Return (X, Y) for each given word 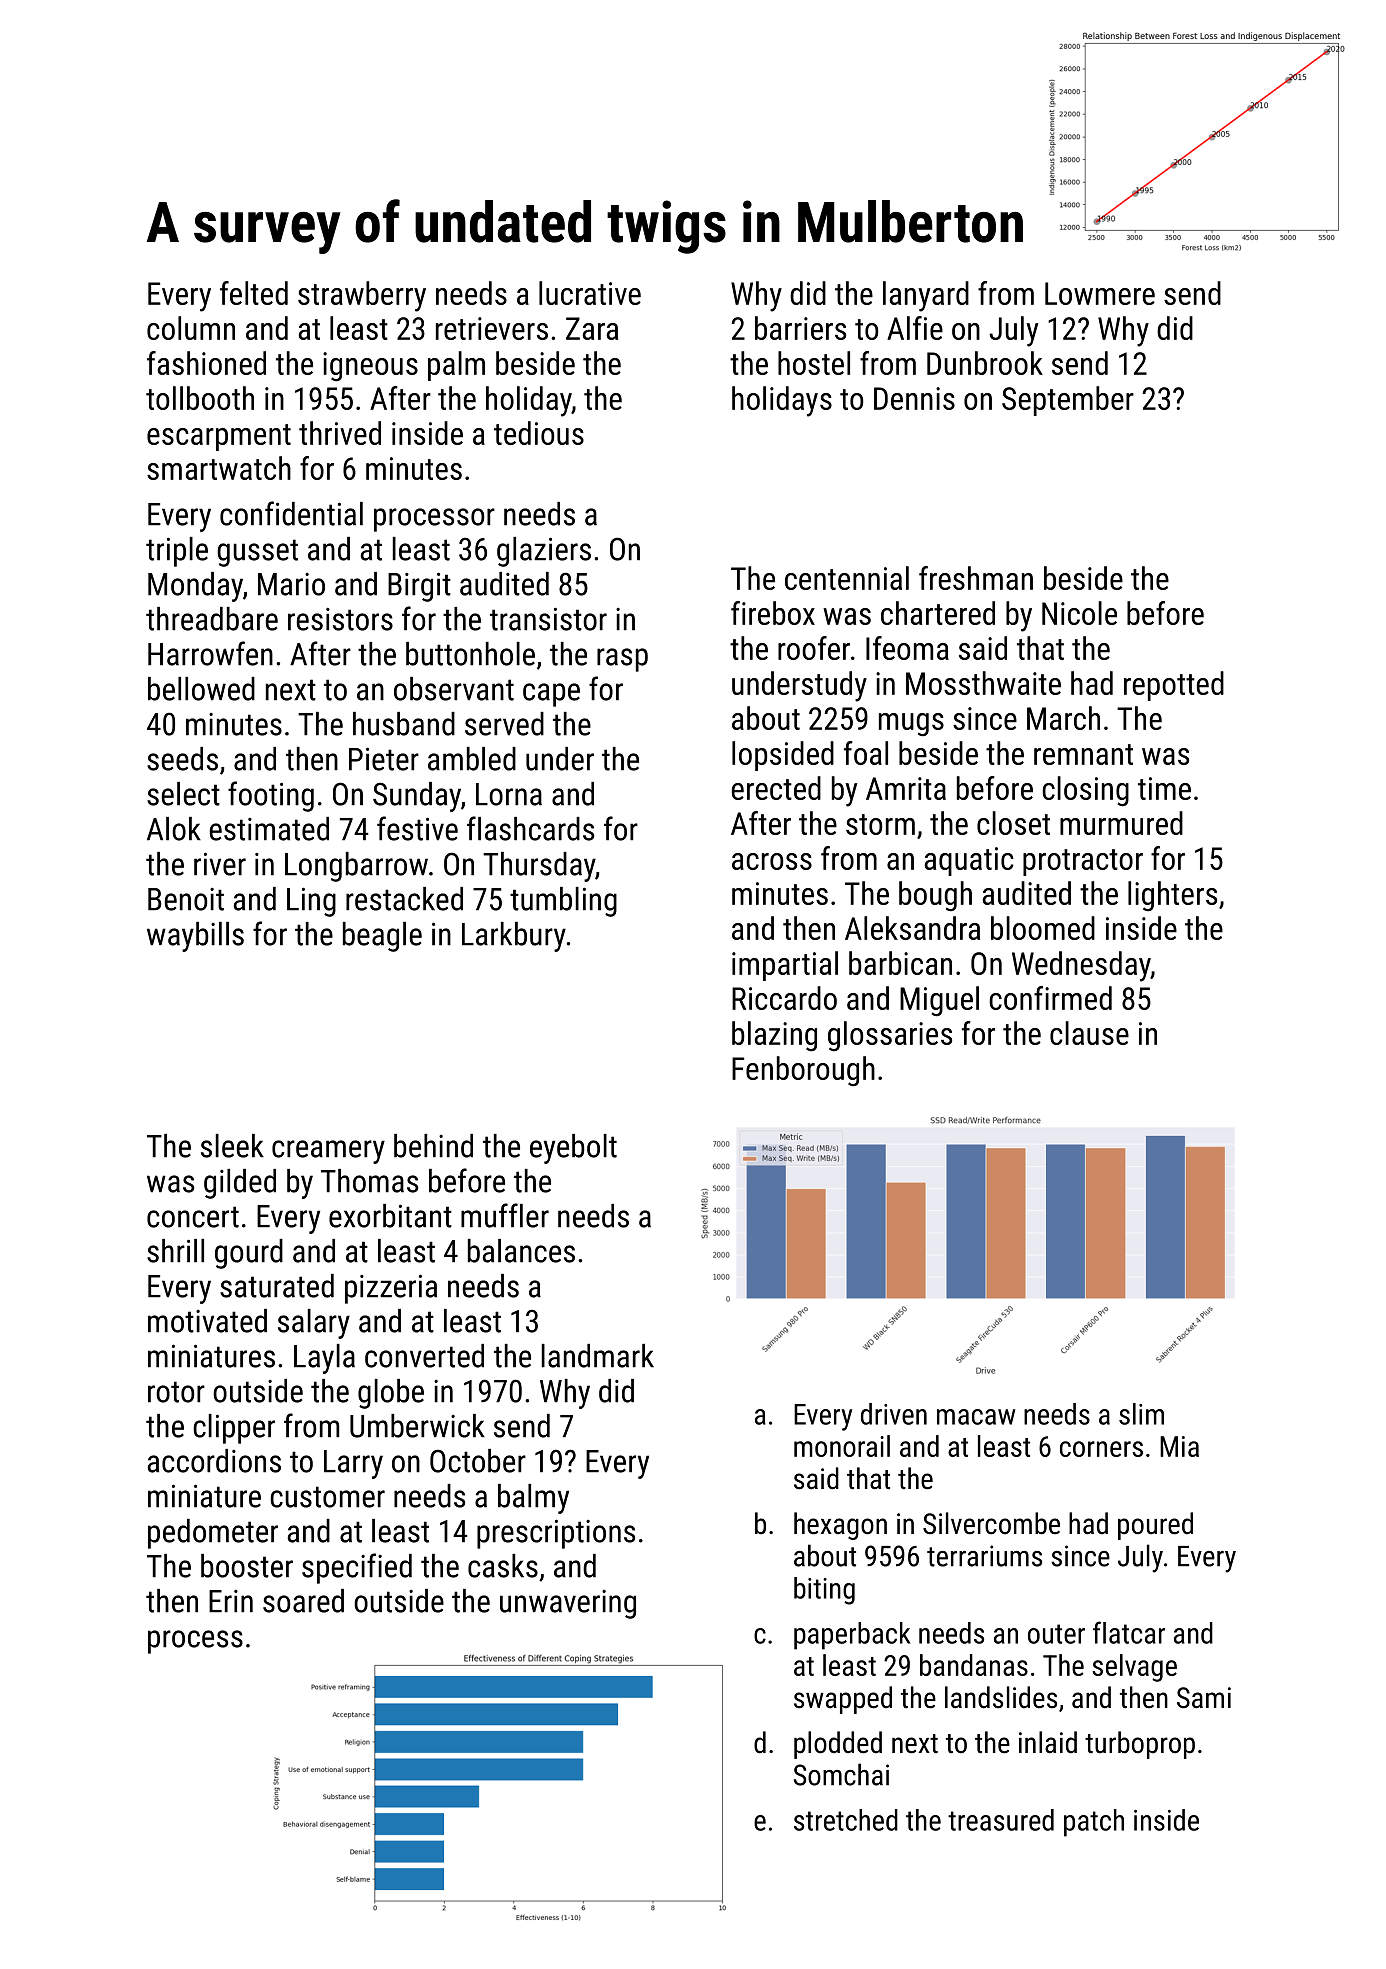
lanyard (926, 296)
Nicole (1079, 613)
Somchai (841, 1774)
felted (254, 293)
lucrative (590, 293)
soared (303, 1601)
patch (1094, 1823)
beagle (382, 937)
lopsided (783, 756)
